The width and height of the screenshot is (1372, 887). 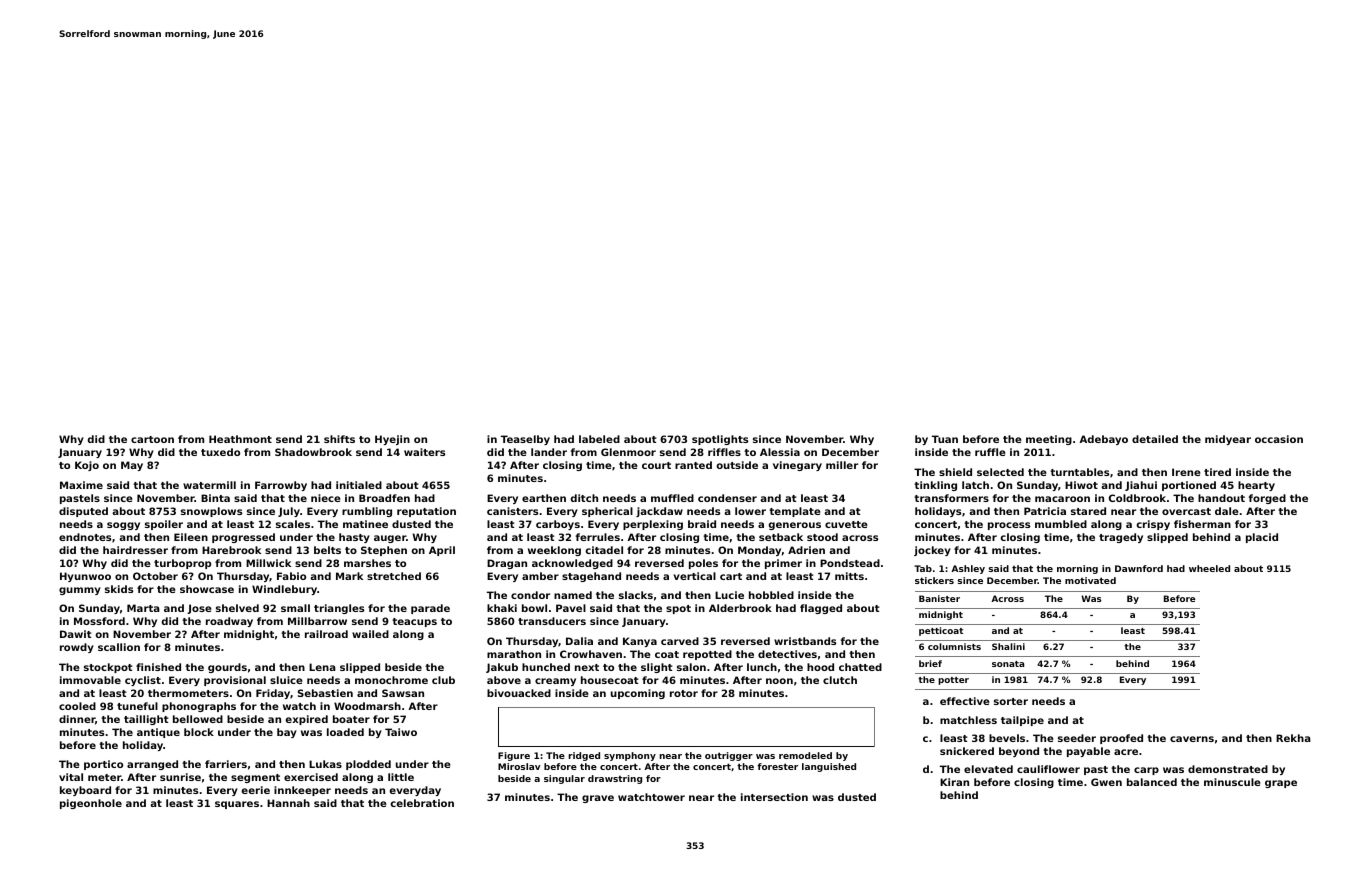 I want to click on carboys, so click(x=558, y=525).
